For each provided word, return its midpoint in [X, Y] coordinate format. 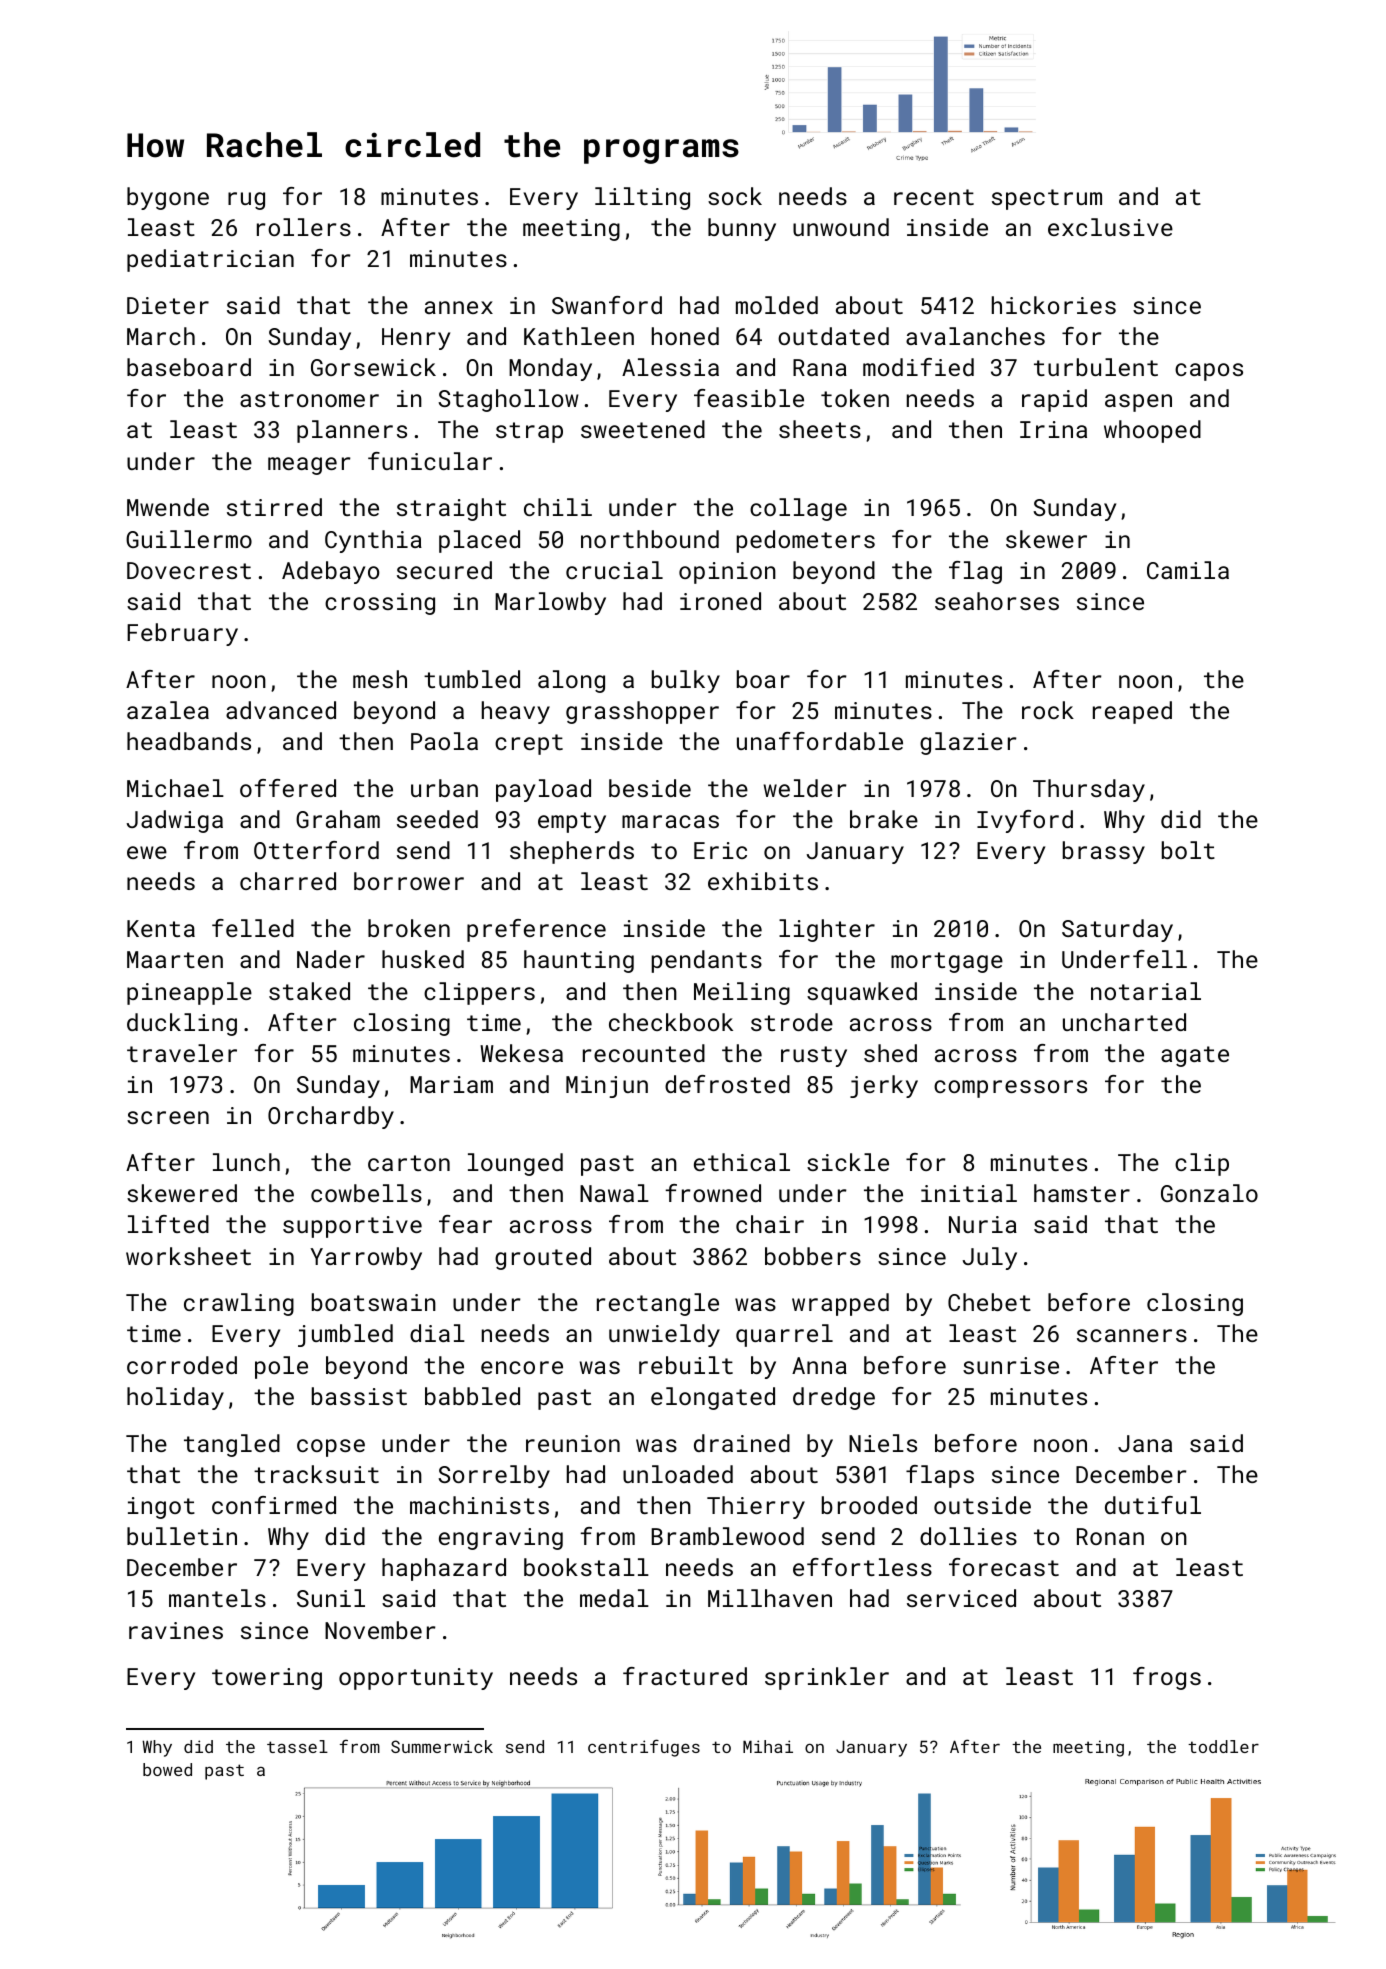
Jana [1145, 1443]
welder [805, 788]
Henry [416, 339]
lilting [642, 198]
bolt [1188, 850]
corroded [182, 1365]
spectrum [1047, 199]
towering [267, 1679]
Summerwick [442, 1746]
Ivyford [1025, 821]
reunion [573, 1443]
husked [423, 959]
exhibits [763, 881]
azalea [168, 710]
